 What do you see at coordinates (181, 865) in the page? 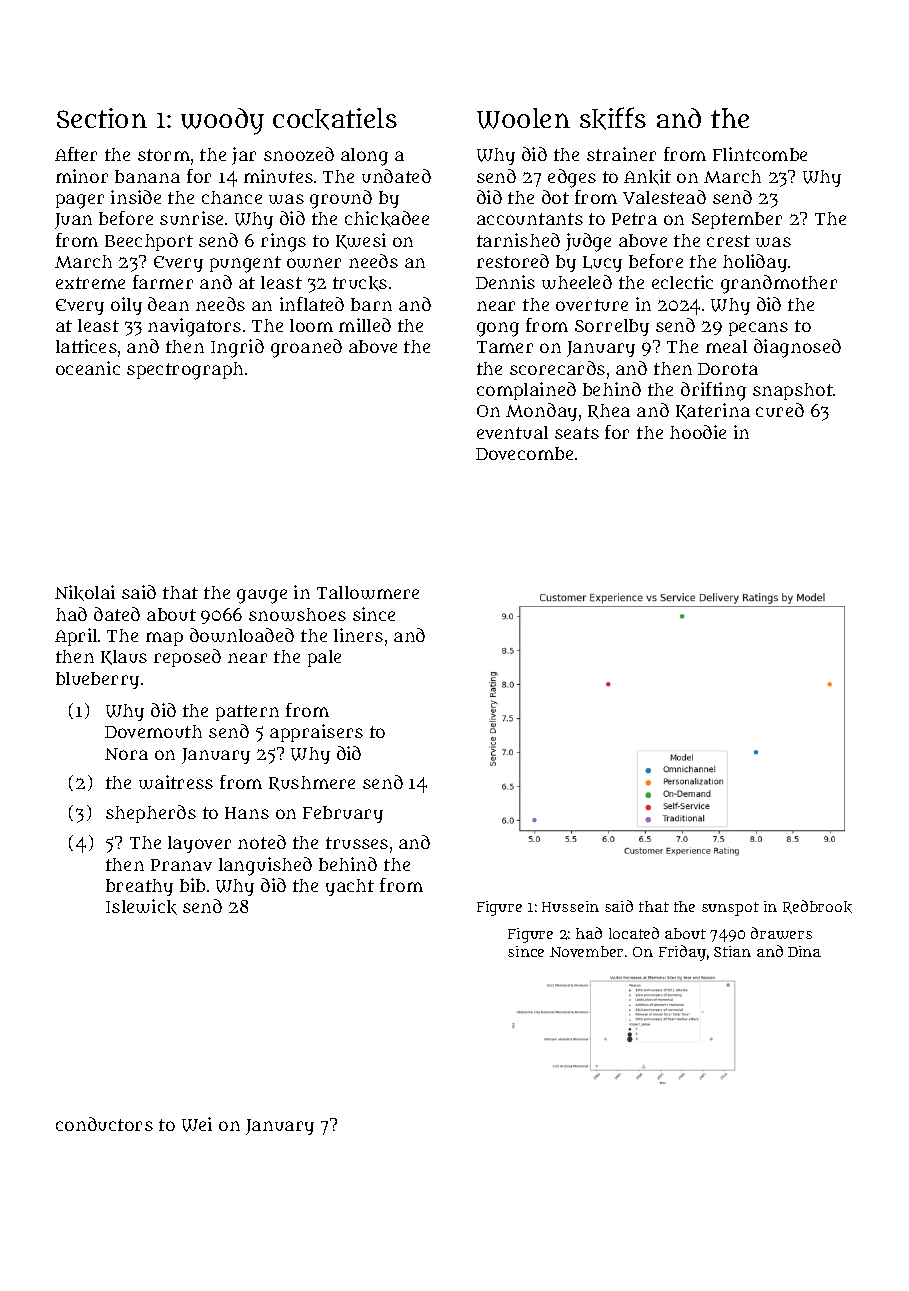
I see `Pranav` at bounding box center [181, 865].
